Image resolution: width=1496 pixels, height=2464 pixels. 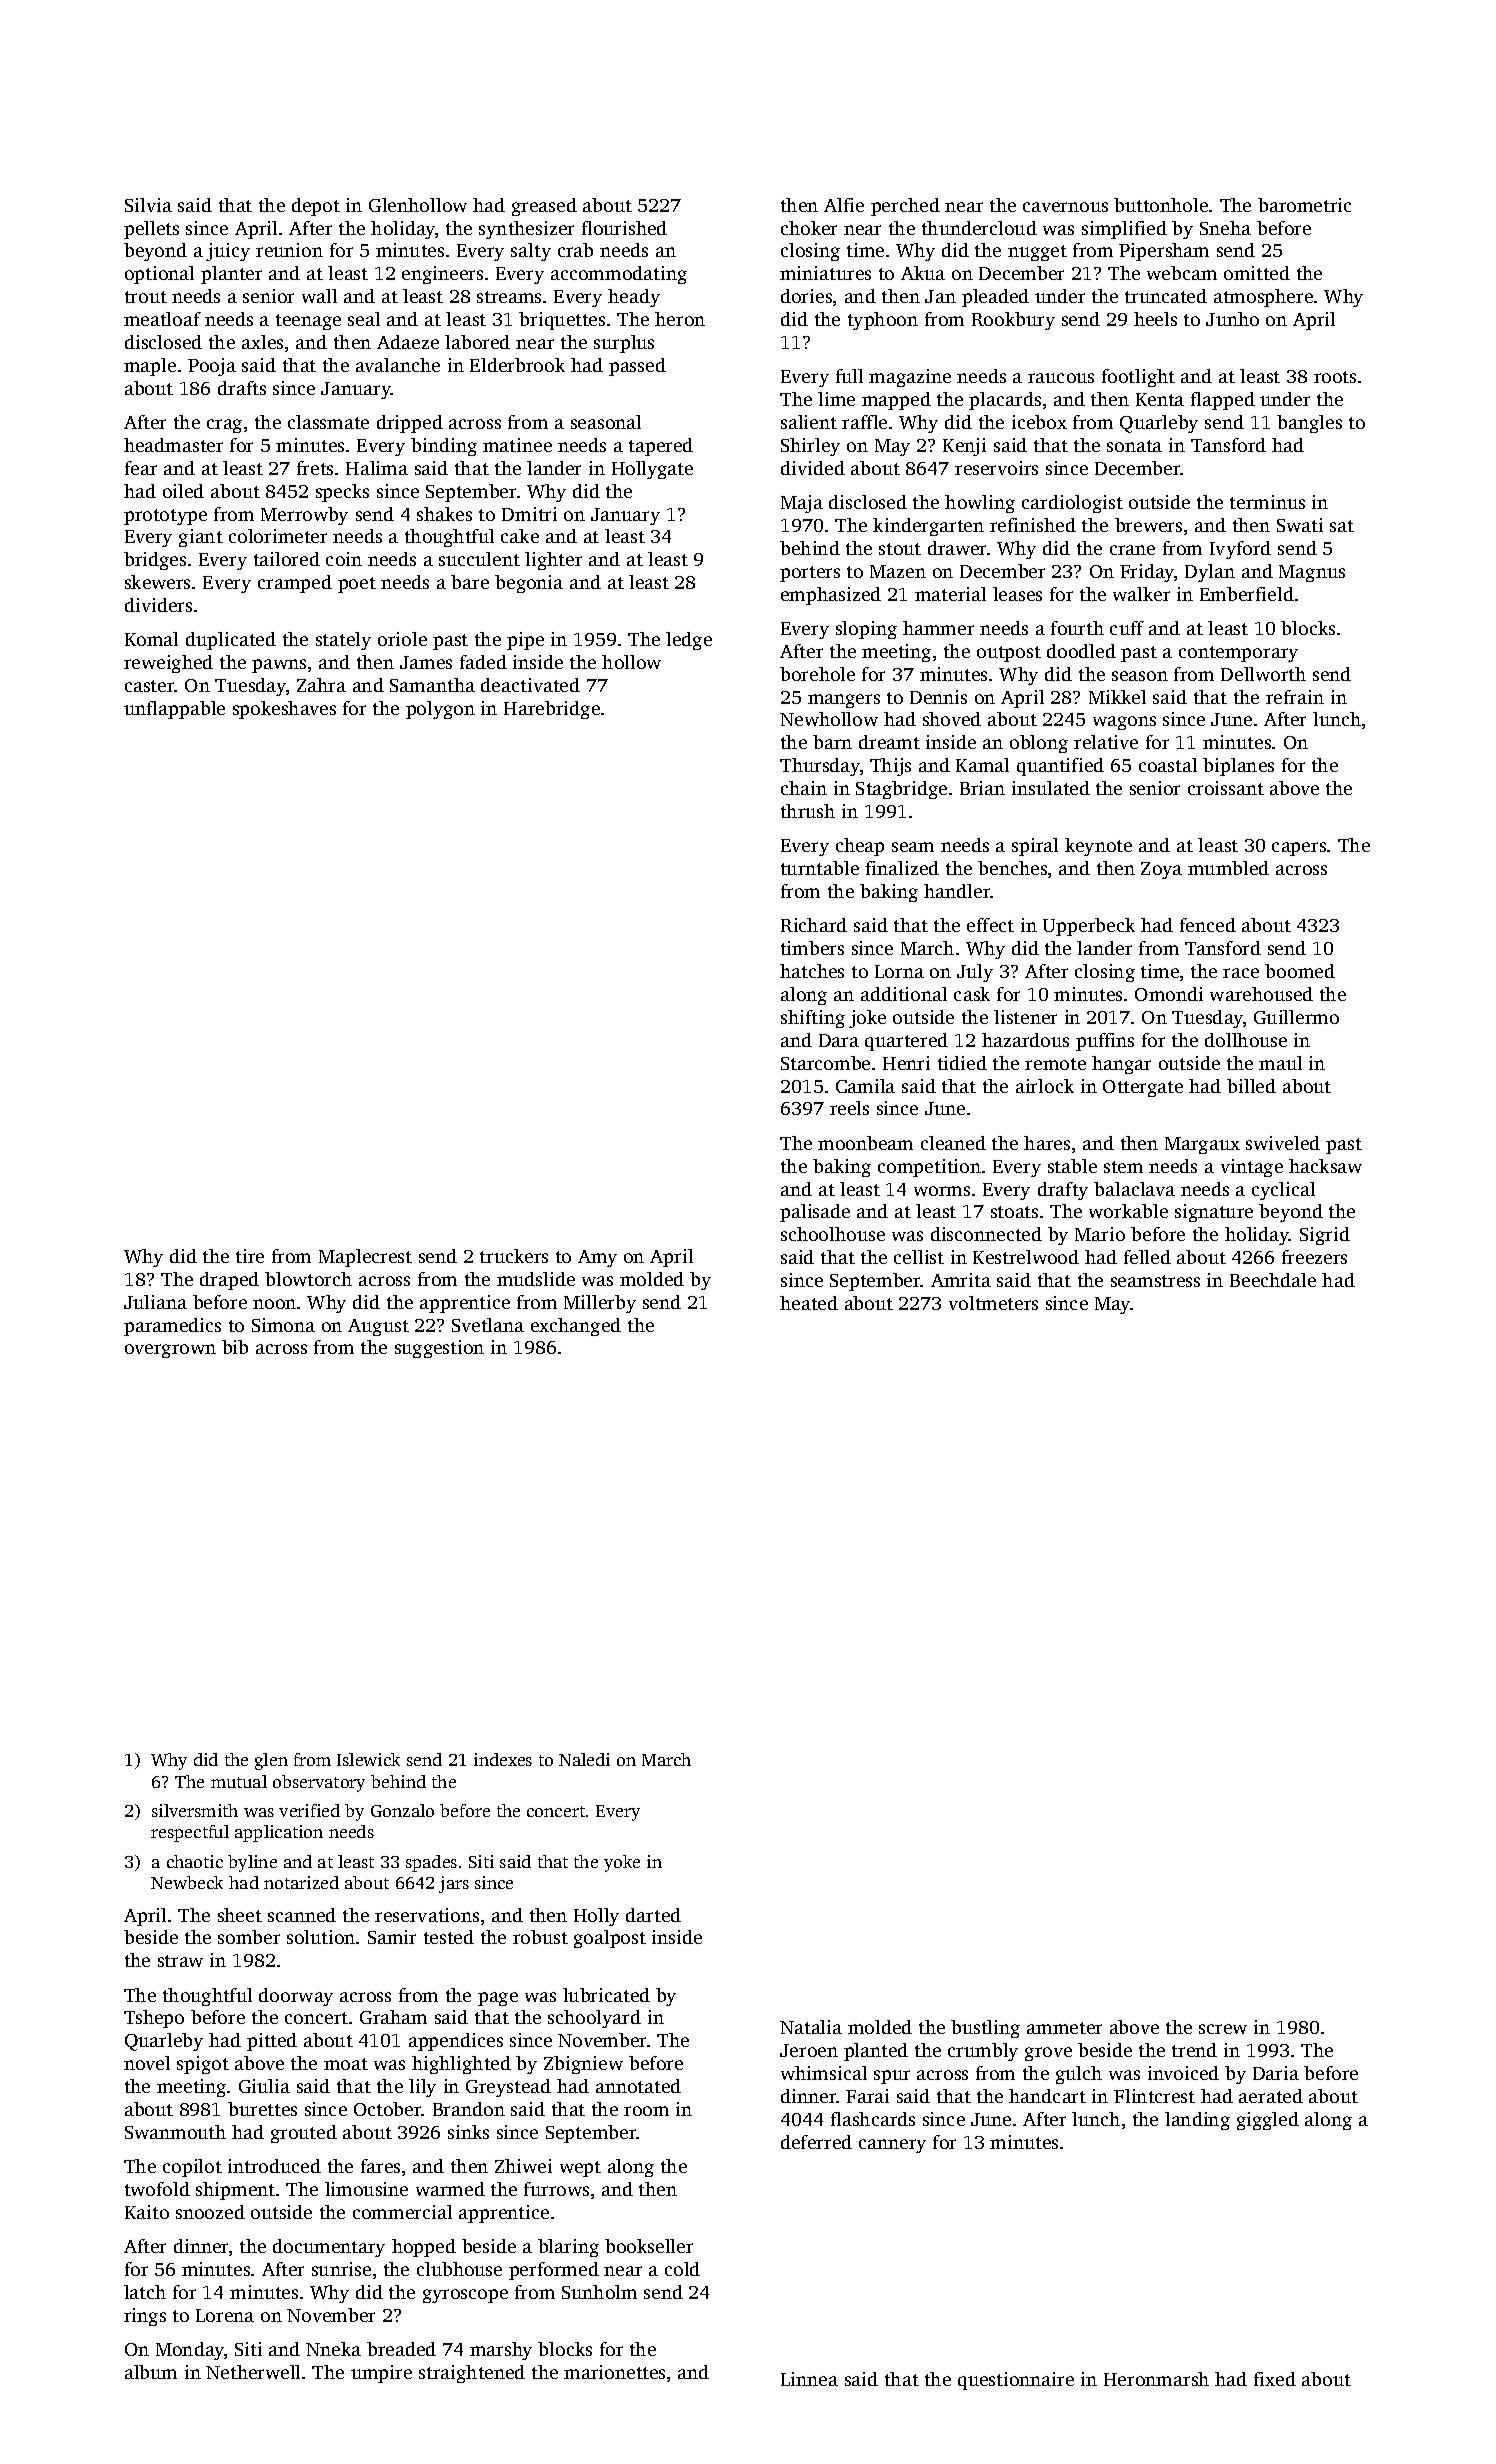 I want to click on cold, so click(x=682, y=2269).
